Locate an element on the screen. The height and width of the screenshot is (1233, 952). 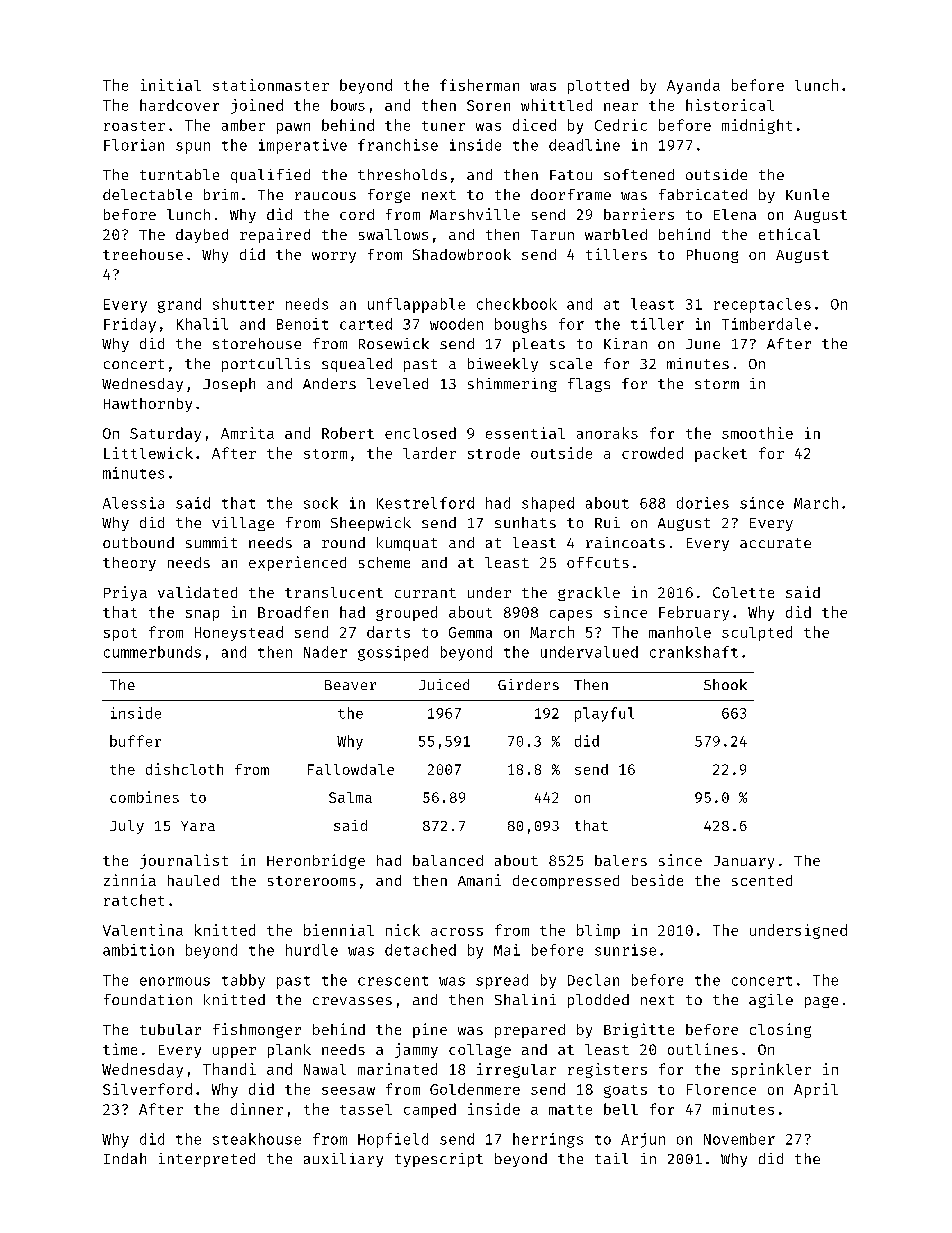
ambition is located at coordinates (138, 950).
